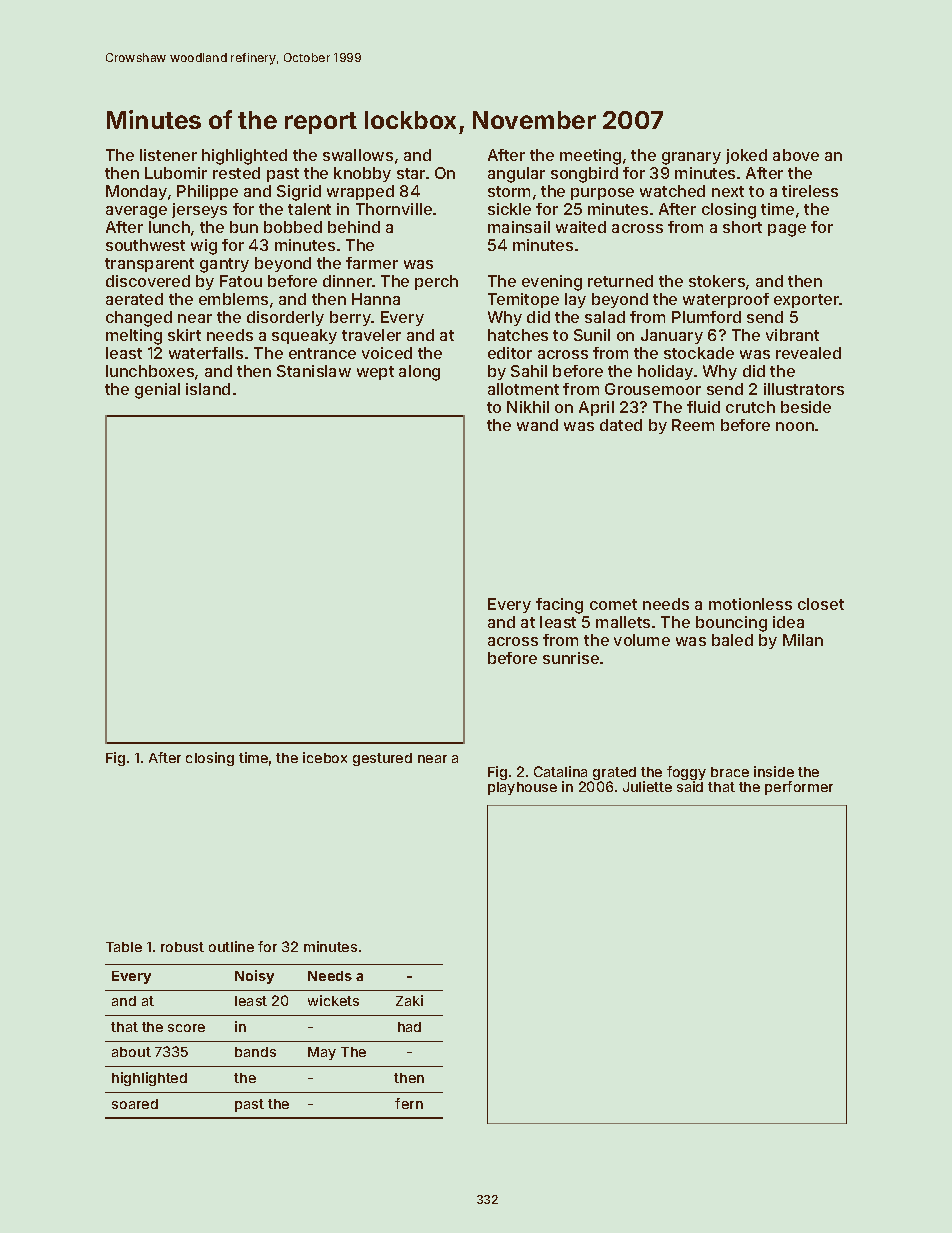 The image size is (952, 1233). What do you see at coordinates (518, 335) in the screenshot?
I see `hatches` at bounding box center [518, 335].
